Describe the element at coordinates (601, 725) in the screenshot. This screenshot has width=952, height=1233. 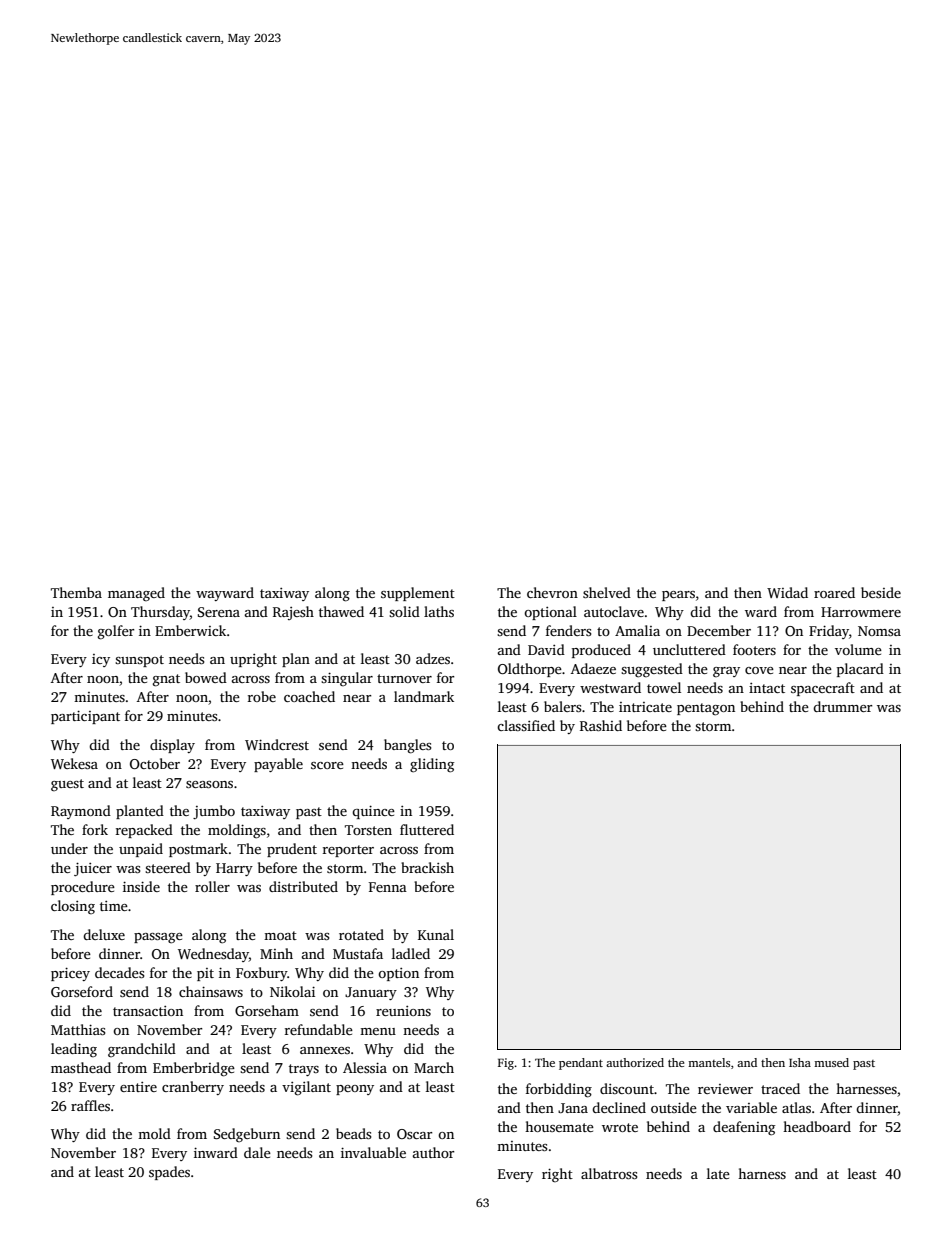
I see `Rashid` at that location.
